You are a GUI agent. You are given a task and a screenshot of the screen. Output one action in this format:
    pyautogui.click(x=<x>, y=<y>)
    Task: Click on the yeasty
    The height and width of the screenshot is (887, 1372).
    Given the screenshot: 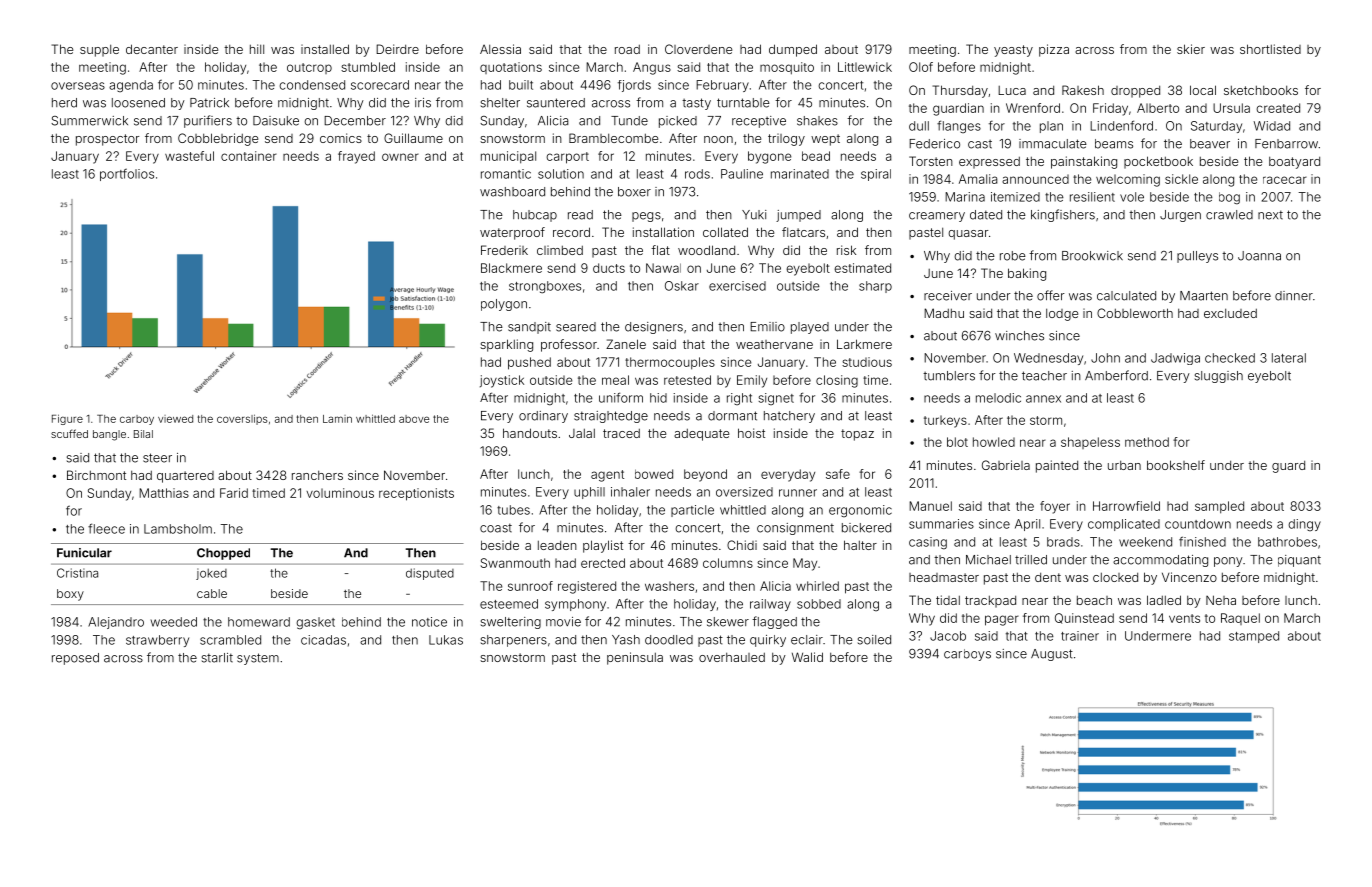 What is the action you would take?
    pyautogui.click(x=1013, y=51)
